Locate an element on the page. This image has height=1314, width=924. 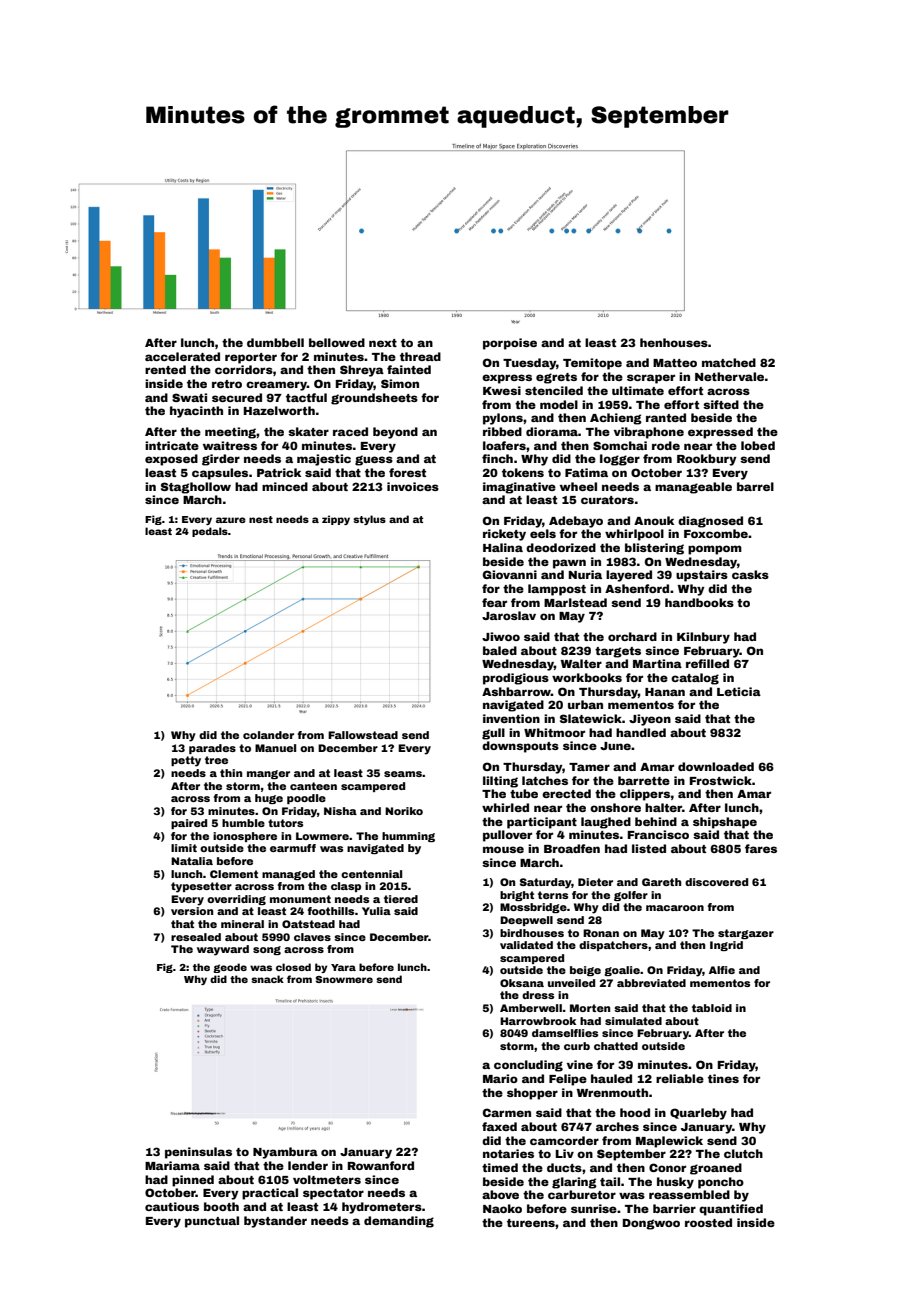
dumbbell is located at coordinates (275, 342).
